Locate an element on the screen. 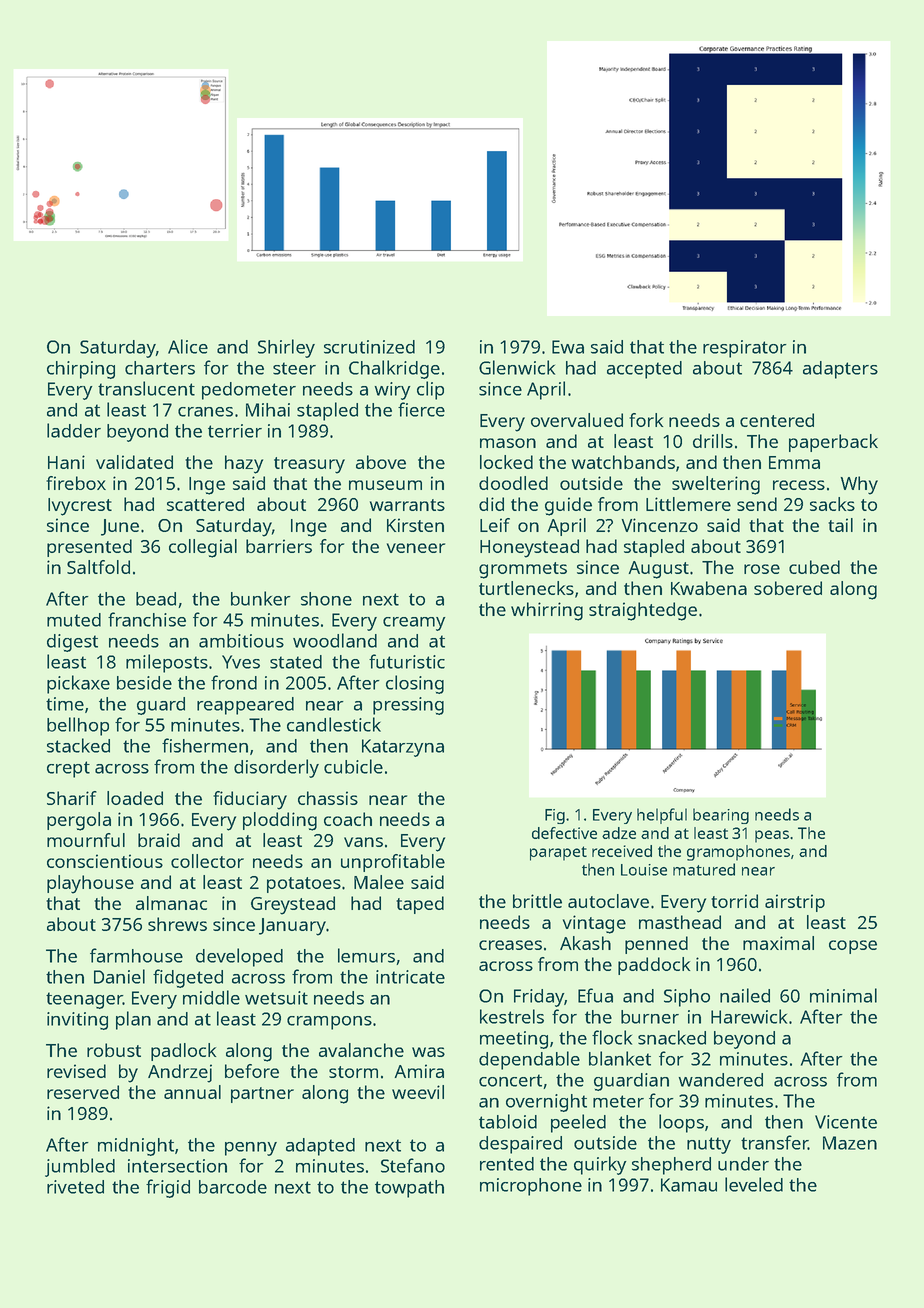  peas is located at coordinates (772, 836).
